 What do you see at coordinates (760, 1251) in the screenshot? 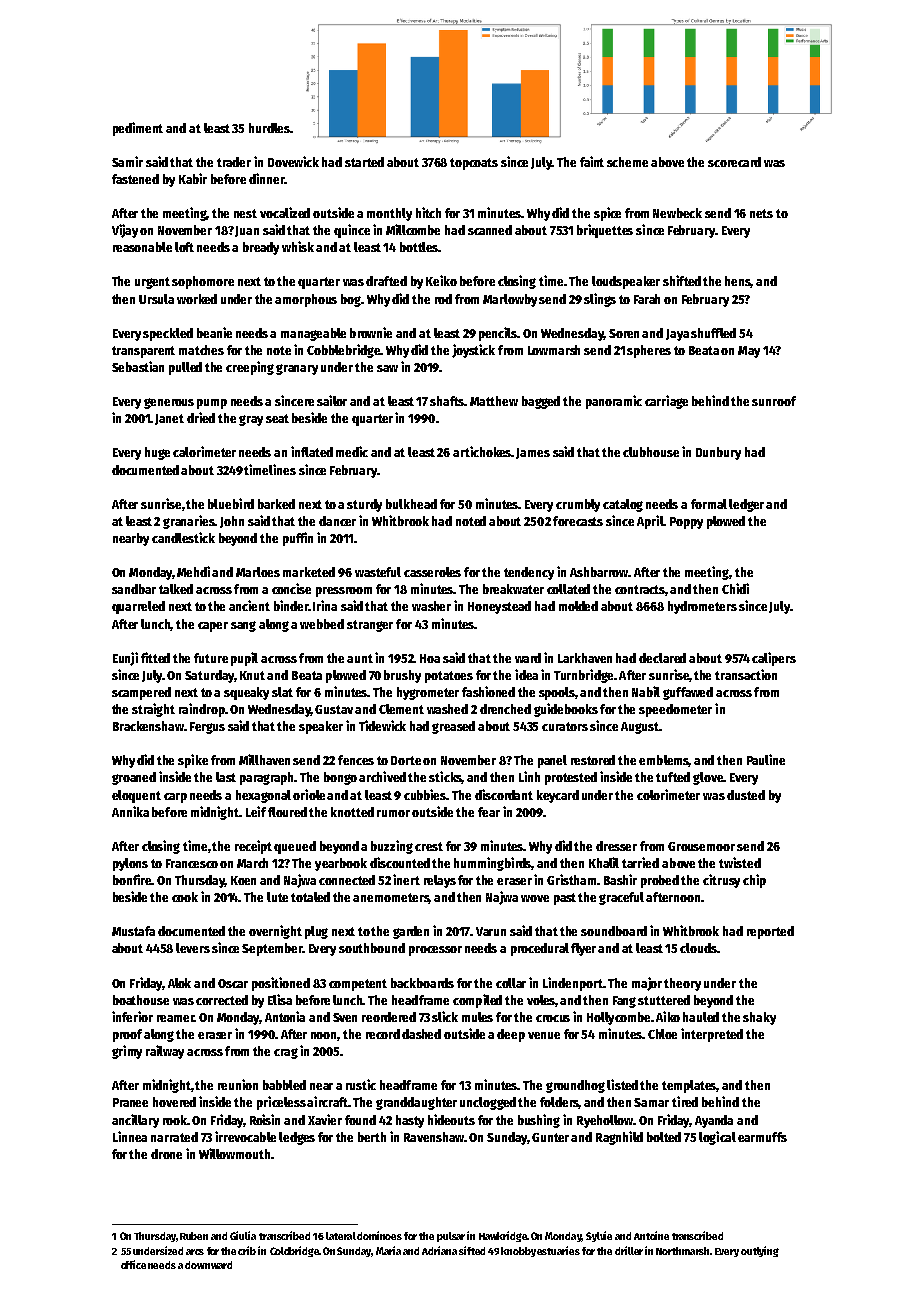
I see `outlying` at bounding box center [760, 1251].
